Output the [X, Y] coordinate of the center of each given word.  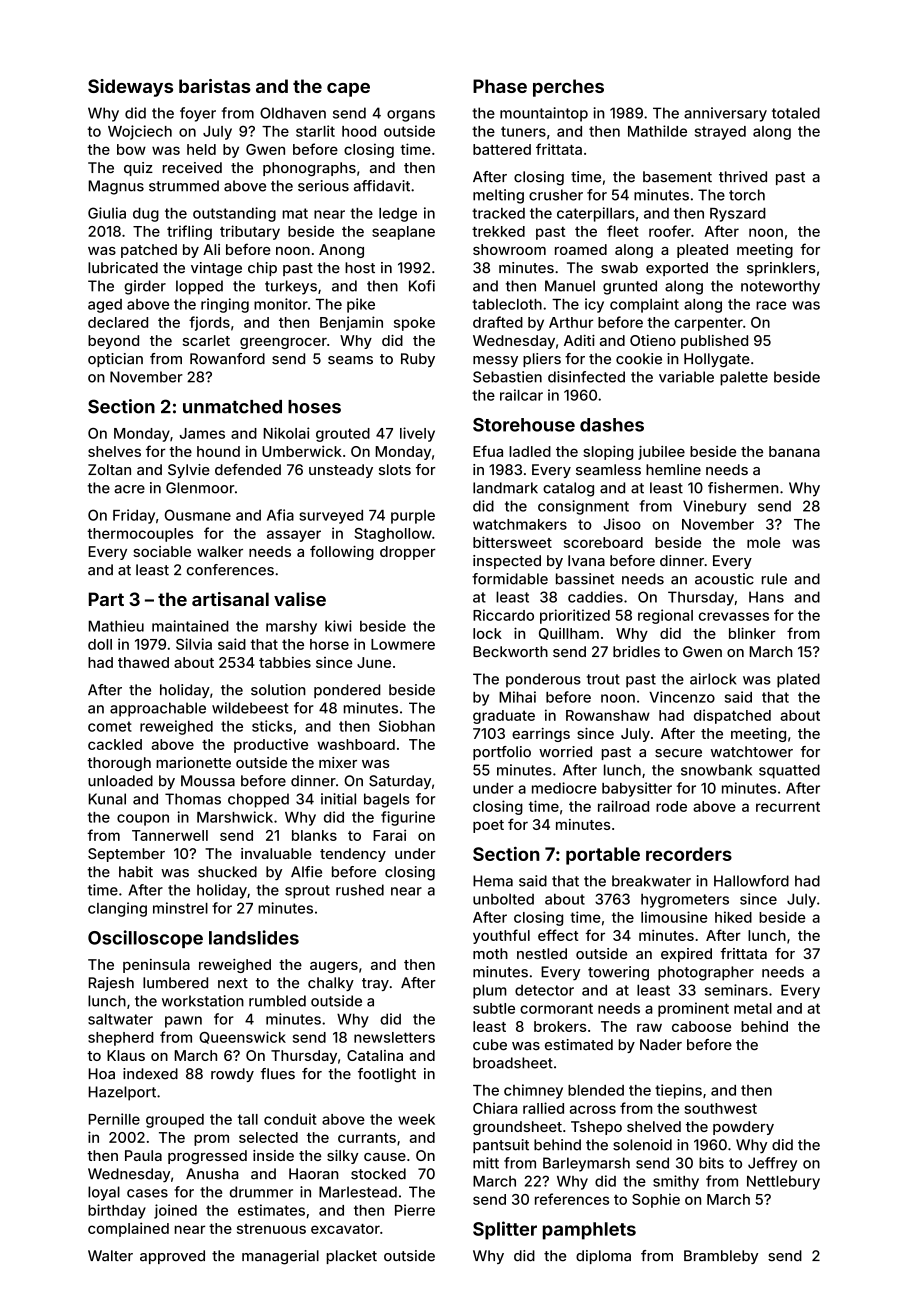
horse [329, 644]
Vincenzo [682, 697]
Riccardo [503, 615]
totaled [796, 113]
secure [678, 753]
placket [352, 1257]
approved [172, 1257]
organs [411, 116]
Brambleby [721, 1257]
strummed [184, 186]
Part [106, 599]
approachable [158, 709]
